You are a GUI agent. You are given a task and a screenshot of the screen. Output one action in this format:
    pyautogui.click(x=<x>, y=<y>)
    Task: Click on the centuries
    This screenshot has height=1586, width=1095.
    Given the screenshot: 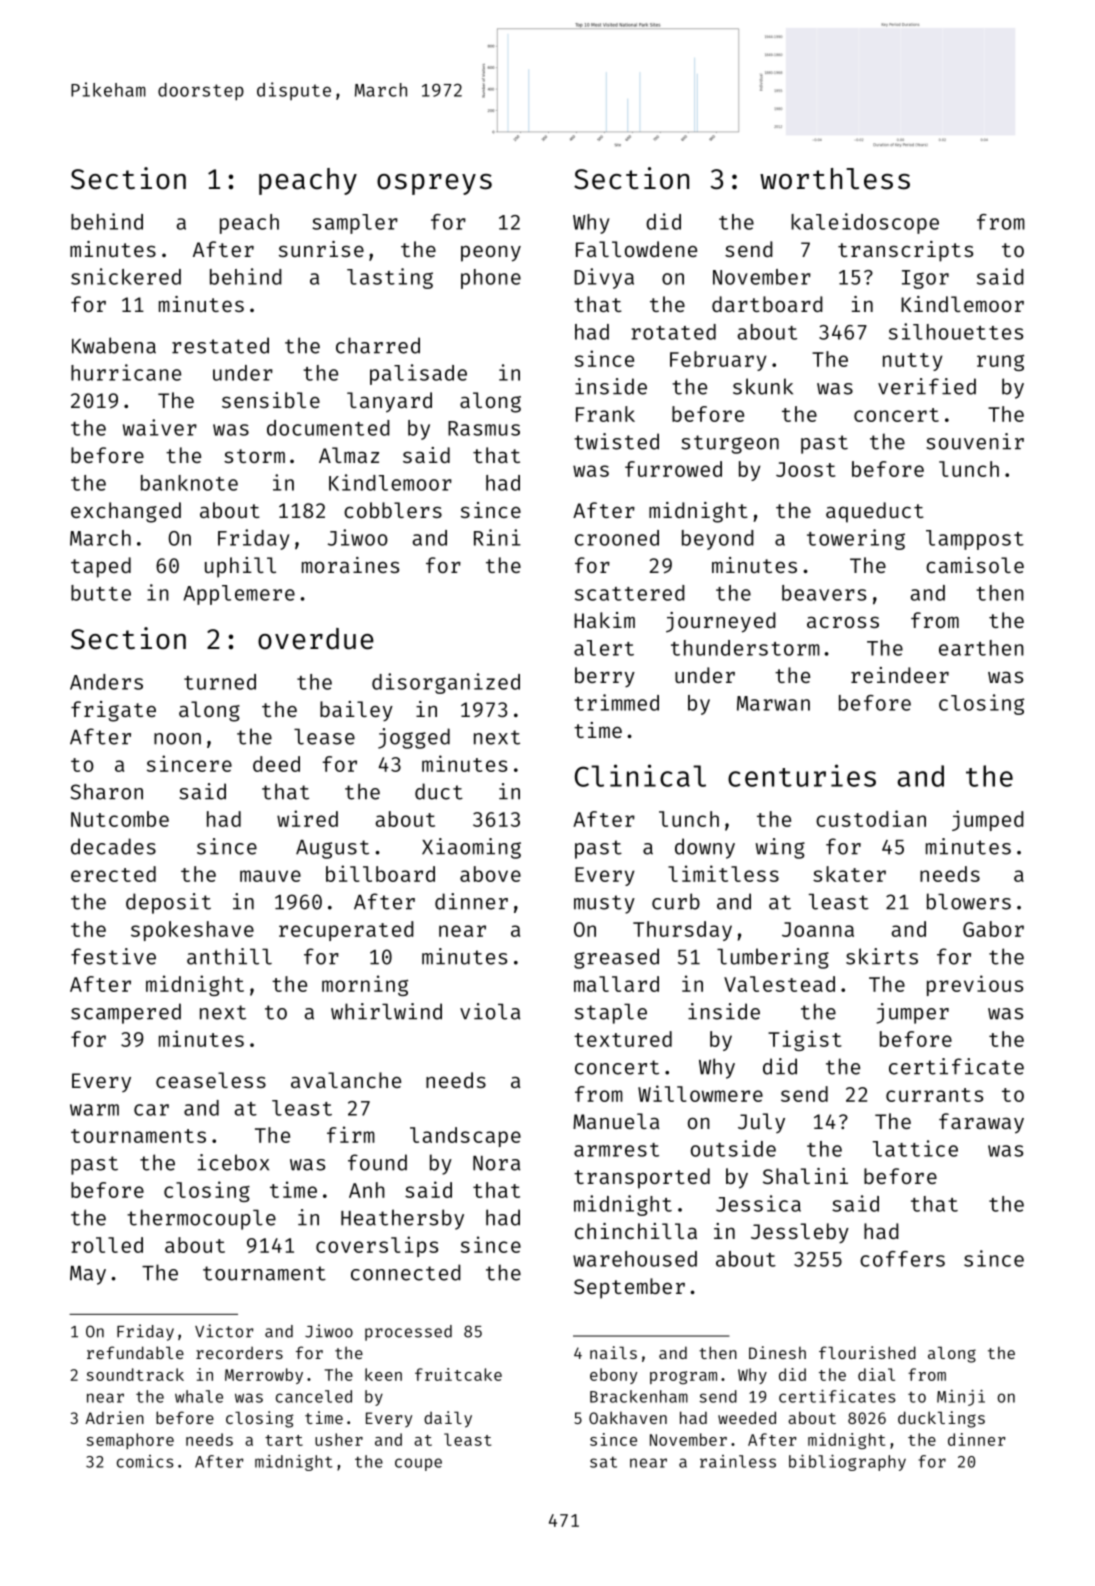 What is the action you would take?
    pyautogui.click(x=802, y=775)
